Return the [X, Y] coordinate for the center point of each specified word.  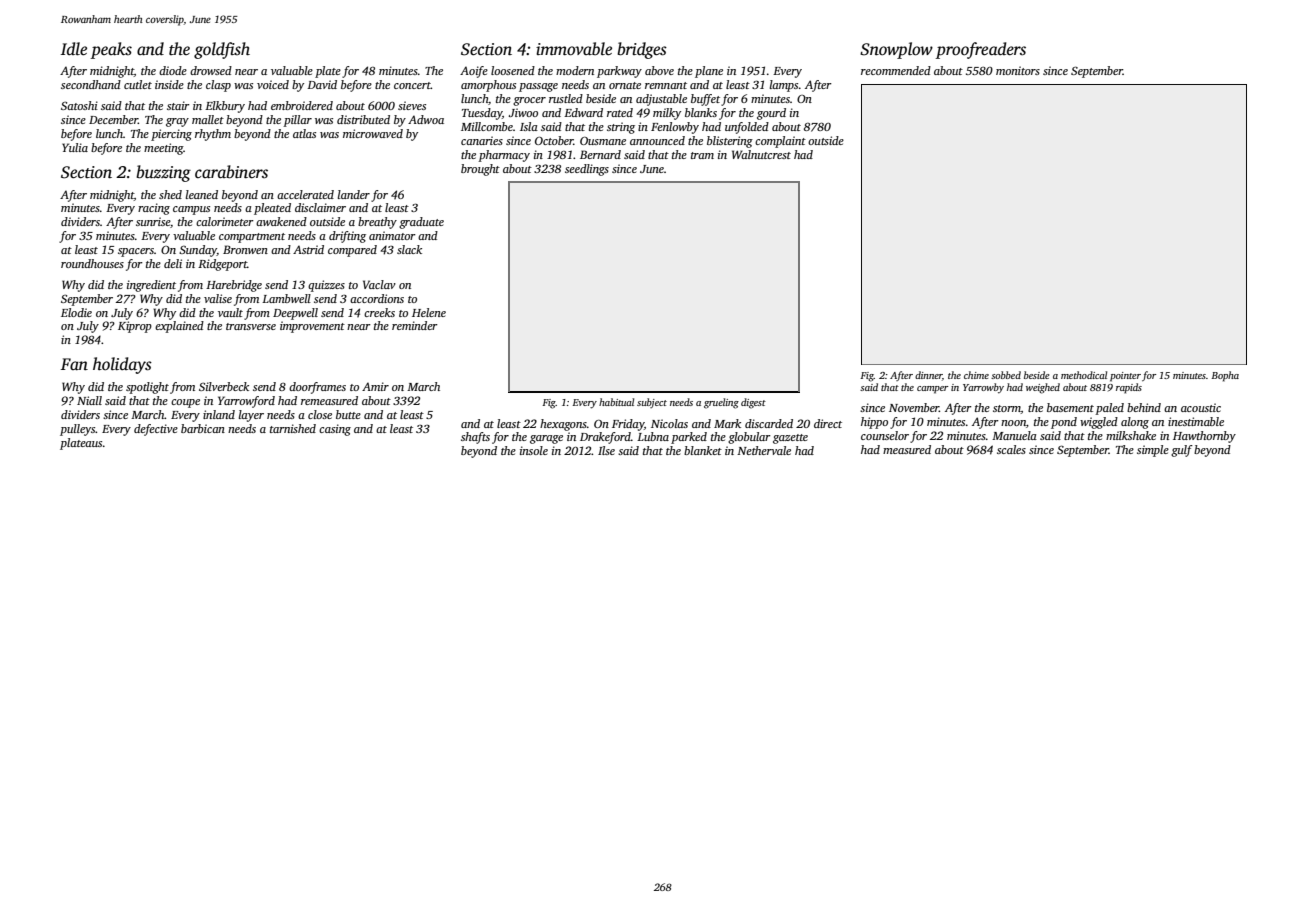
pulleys [78, 430]
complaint [780, 142]
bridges [642, 50]
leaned [202, 194]
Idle [74, 49]
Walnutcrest [761, 154]
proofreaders [981, 50]
